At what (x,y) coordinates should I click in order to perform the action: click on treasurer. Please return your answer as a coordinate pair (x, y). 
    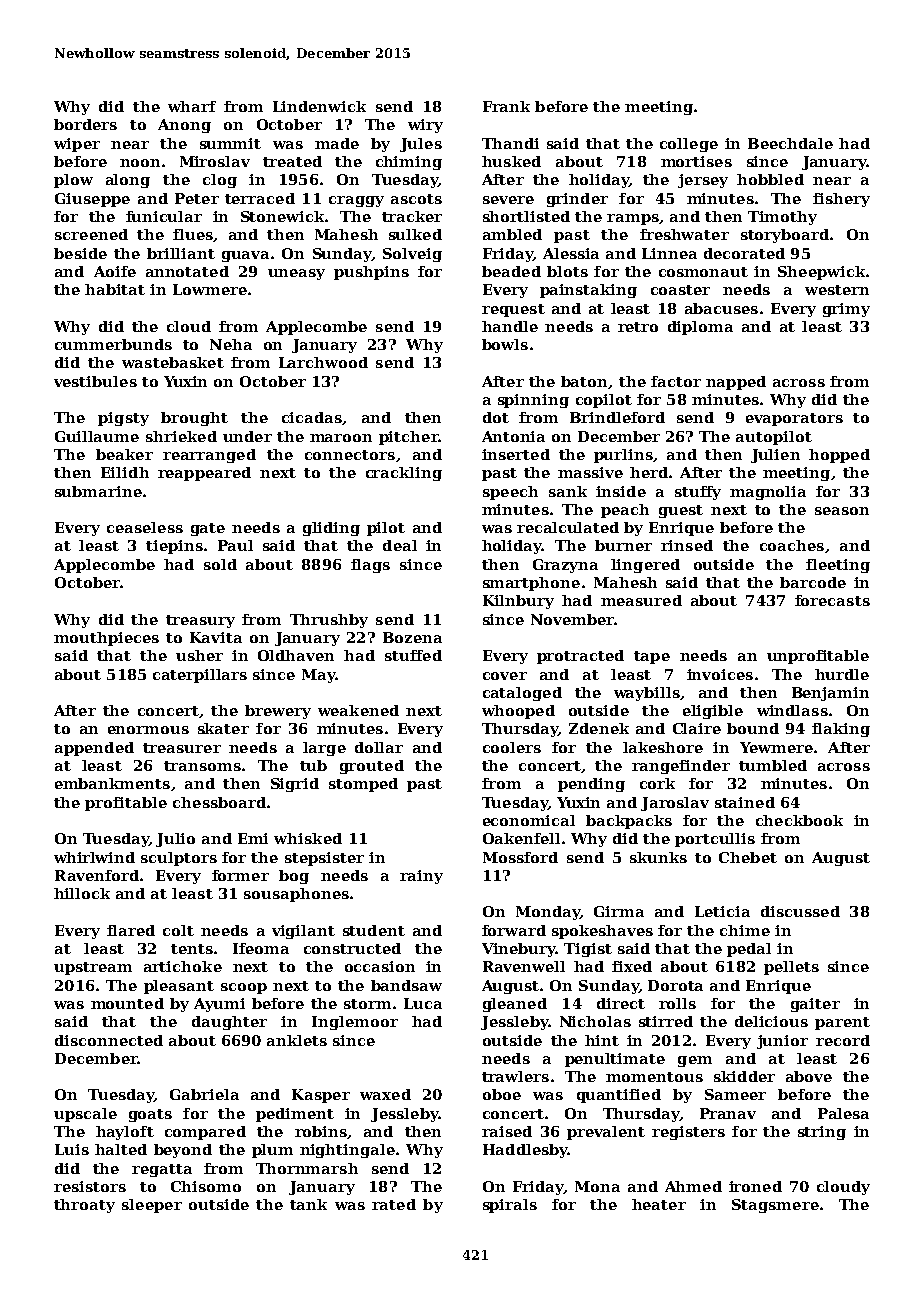
    Looking at the image, I should click on (182, 748).
